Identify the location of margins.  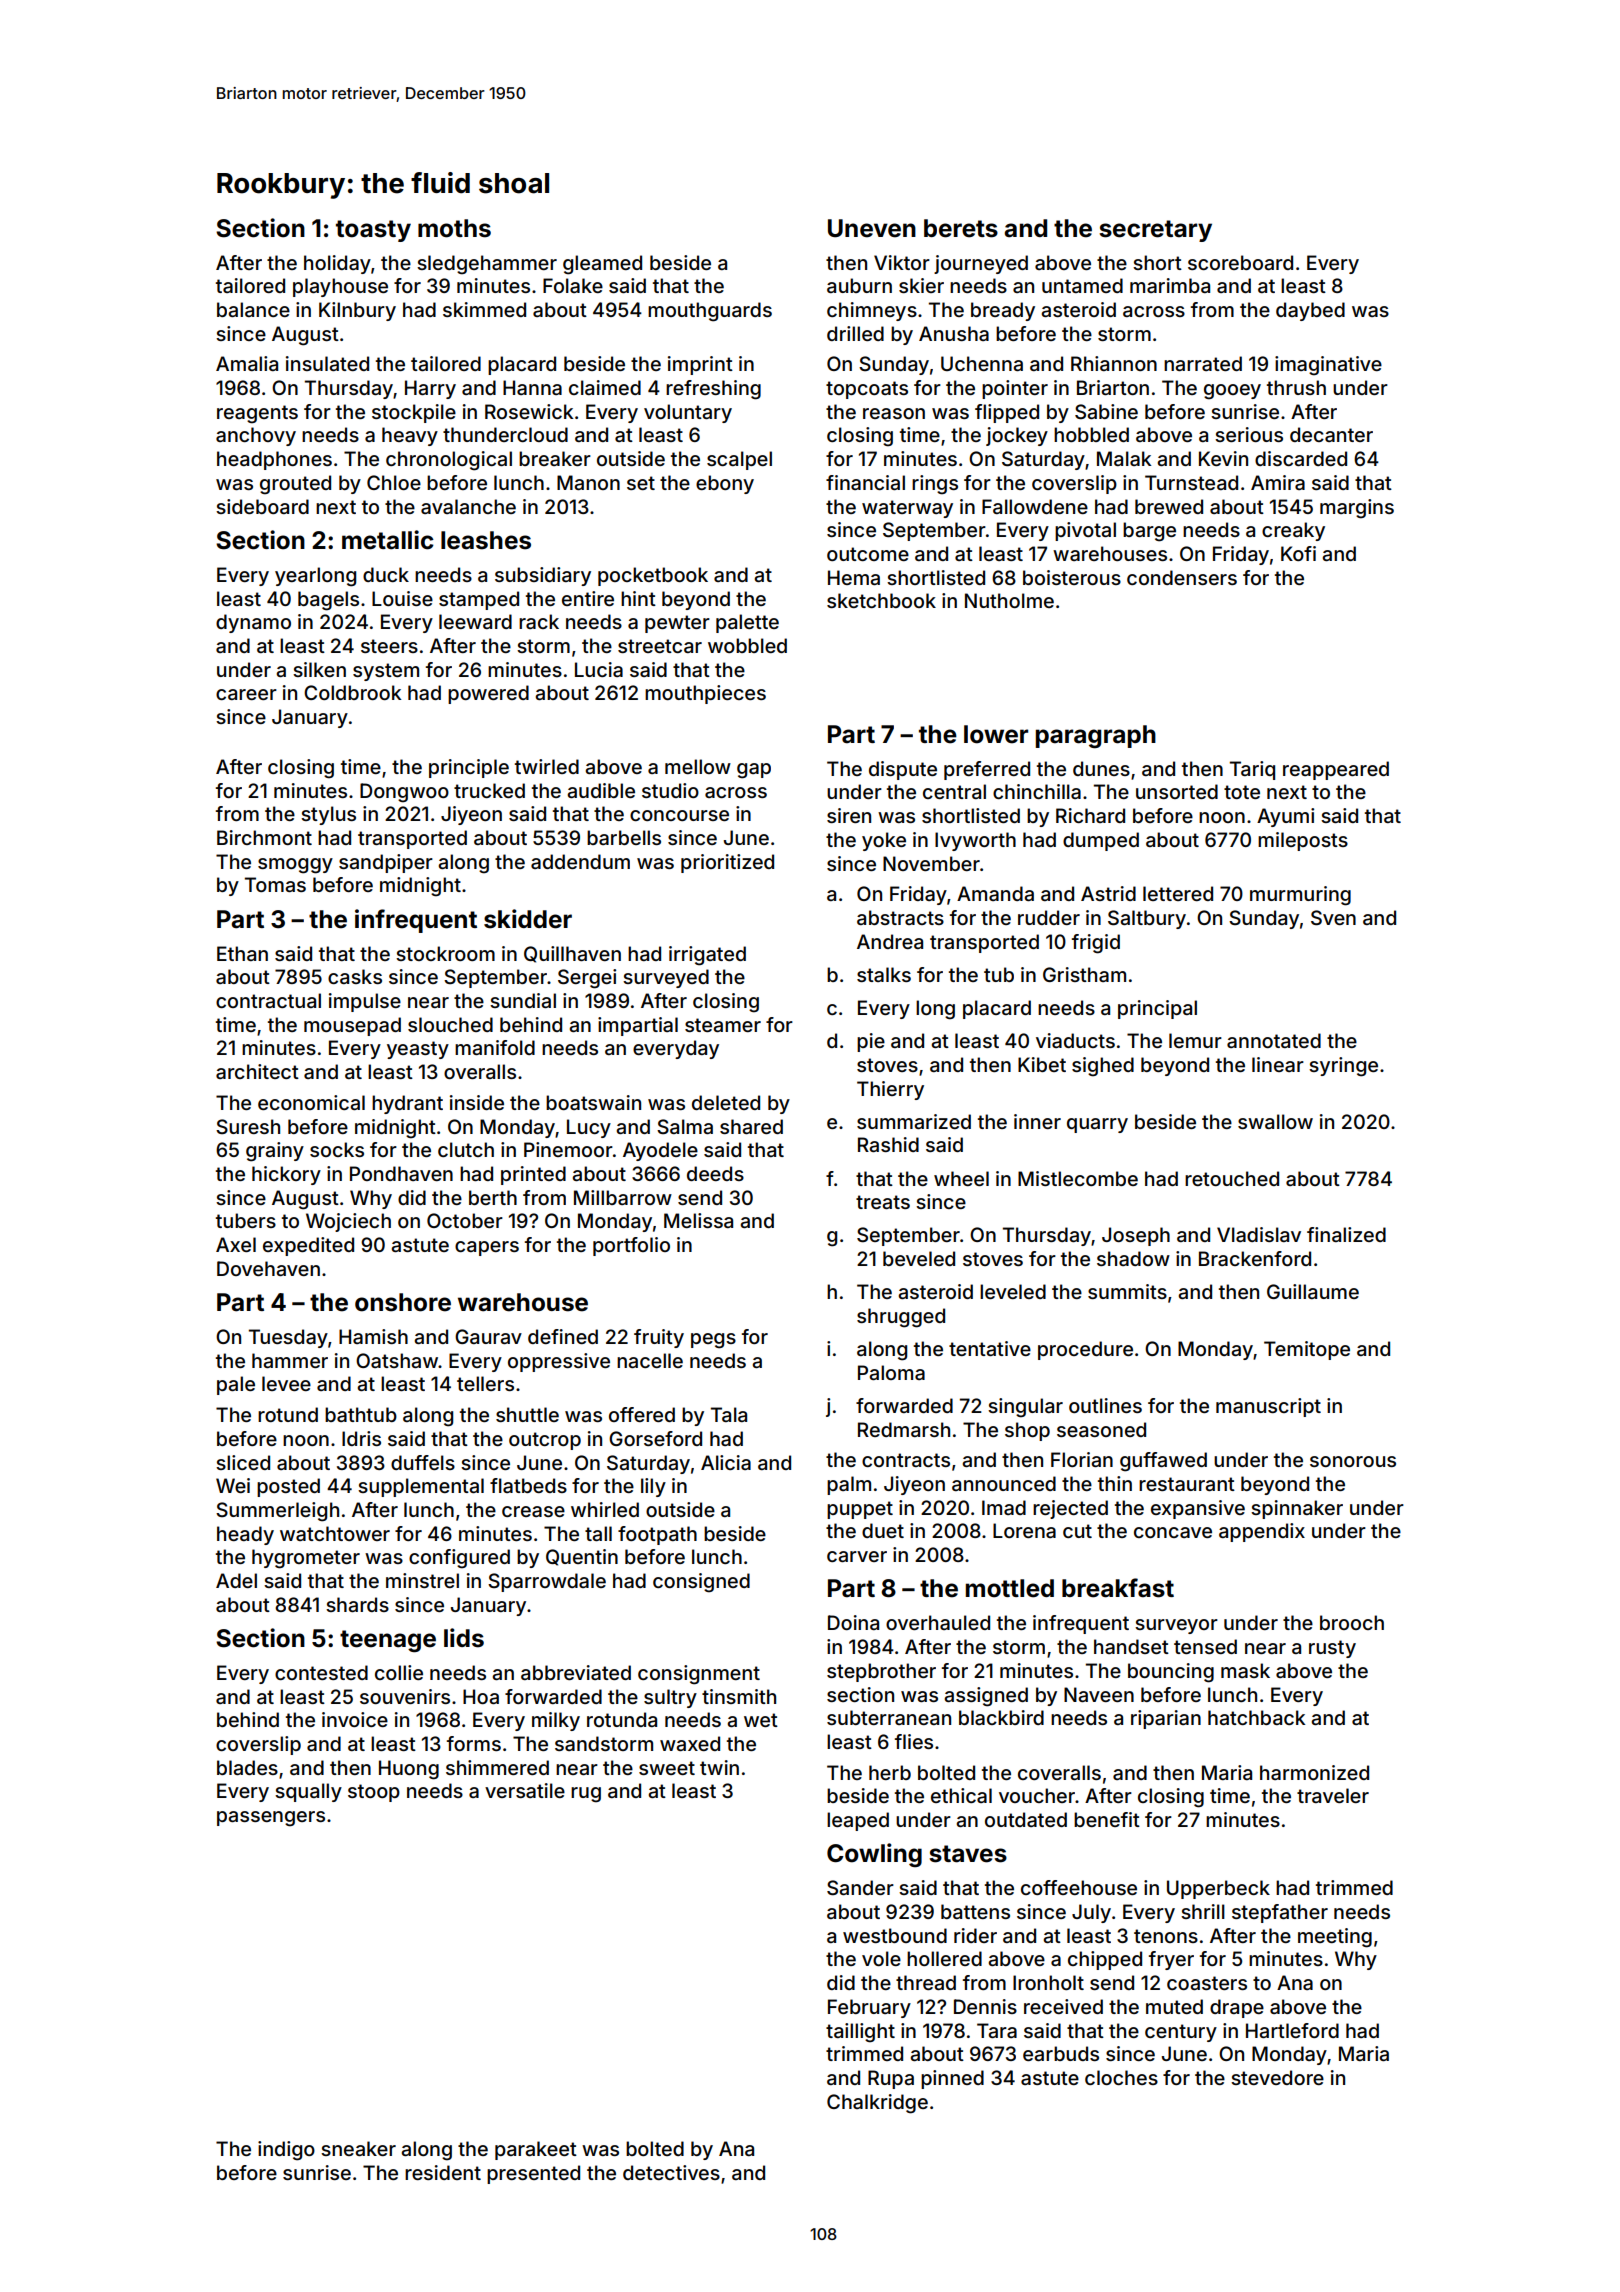
(1357, 509).
